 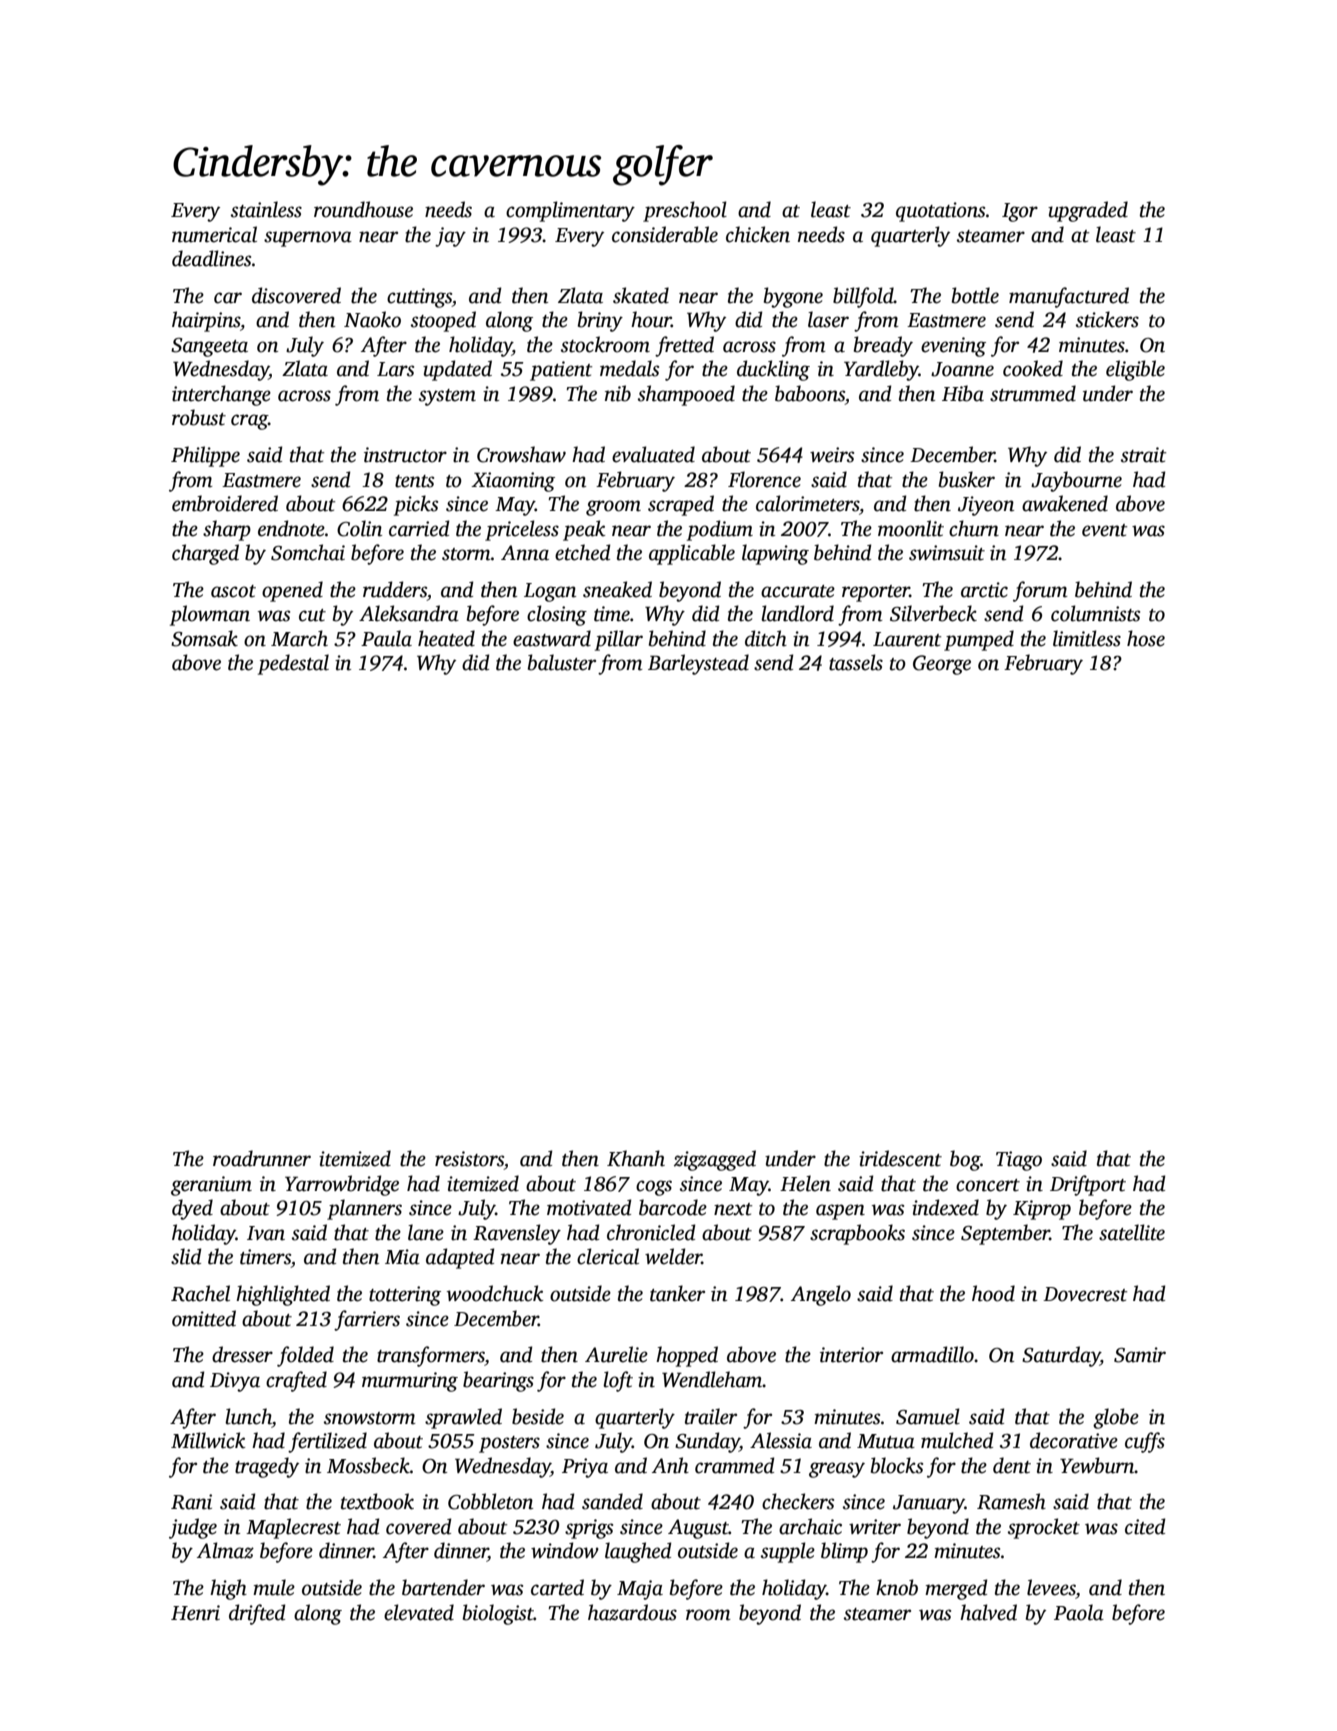 What do you see at coordinates (698, 664) in the document?
I see `Barleystead` at bounding box center [698, 664].
